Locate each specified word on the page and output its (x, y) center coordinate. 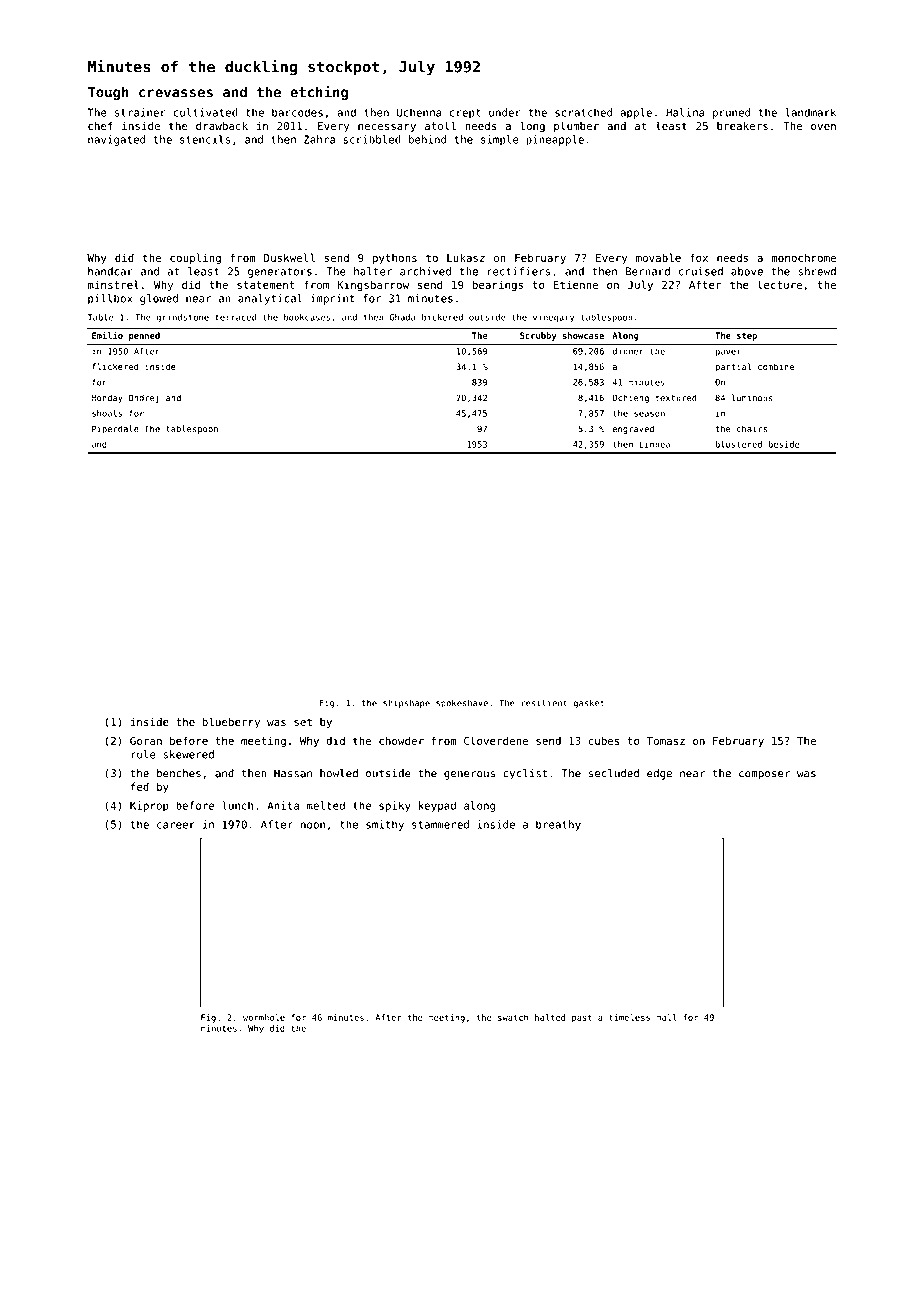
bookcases (307, 317)
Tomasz (666, 741)
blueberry (231, 723)
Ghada (402, 317)
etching (319, 93)
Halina (685, 112)
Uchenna (419, 112)
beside (784, 444)
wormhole (264, 1017)
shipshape (406, 703)
